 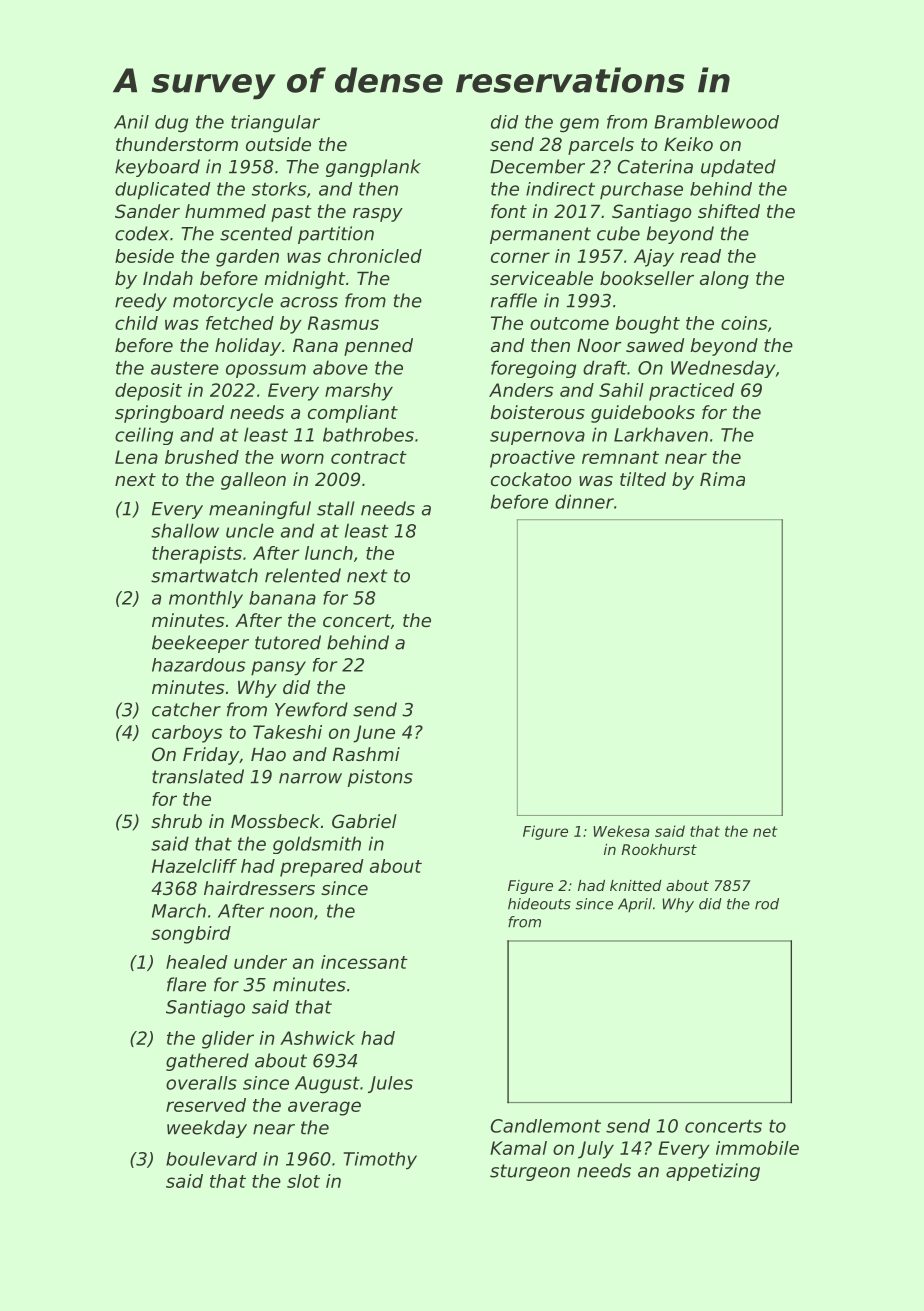 What do you see at coordinates (275, 124) in the page?
I see `triangular` at bounding box center [275, 124].
